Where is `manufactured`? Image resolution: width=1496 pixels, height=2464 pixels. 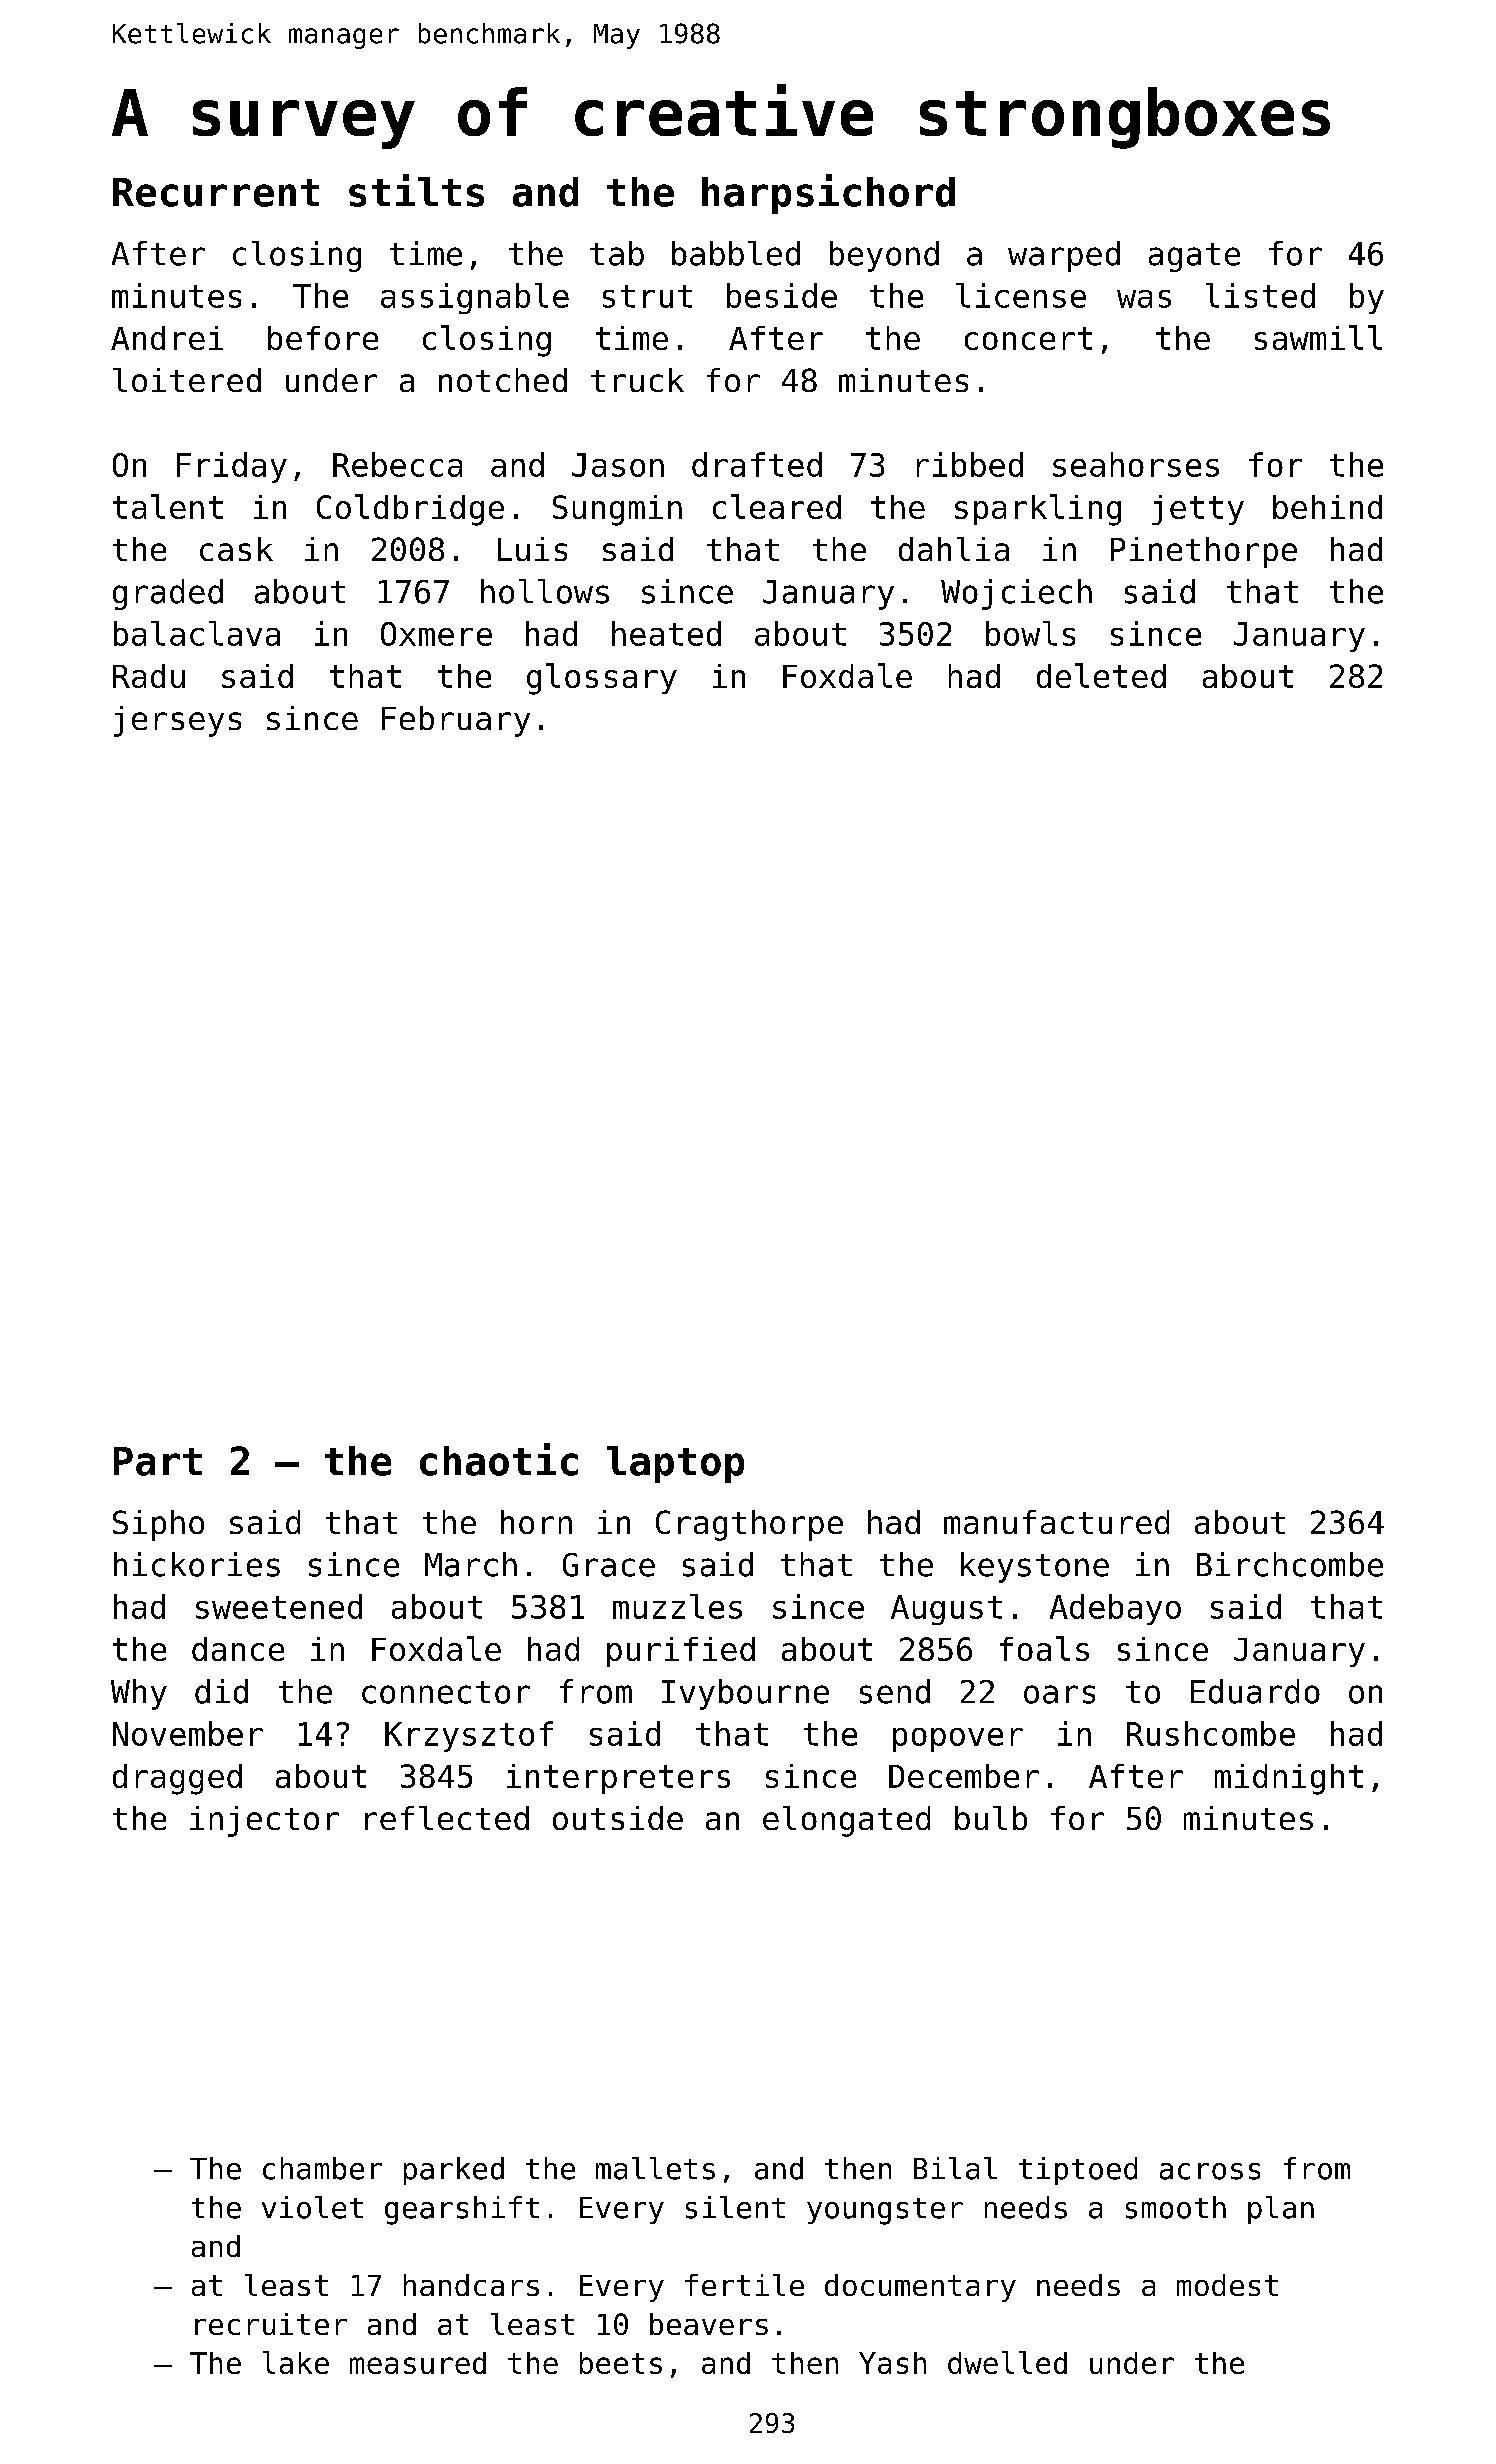 manufactured is located at coordinates (1056, 1522).
